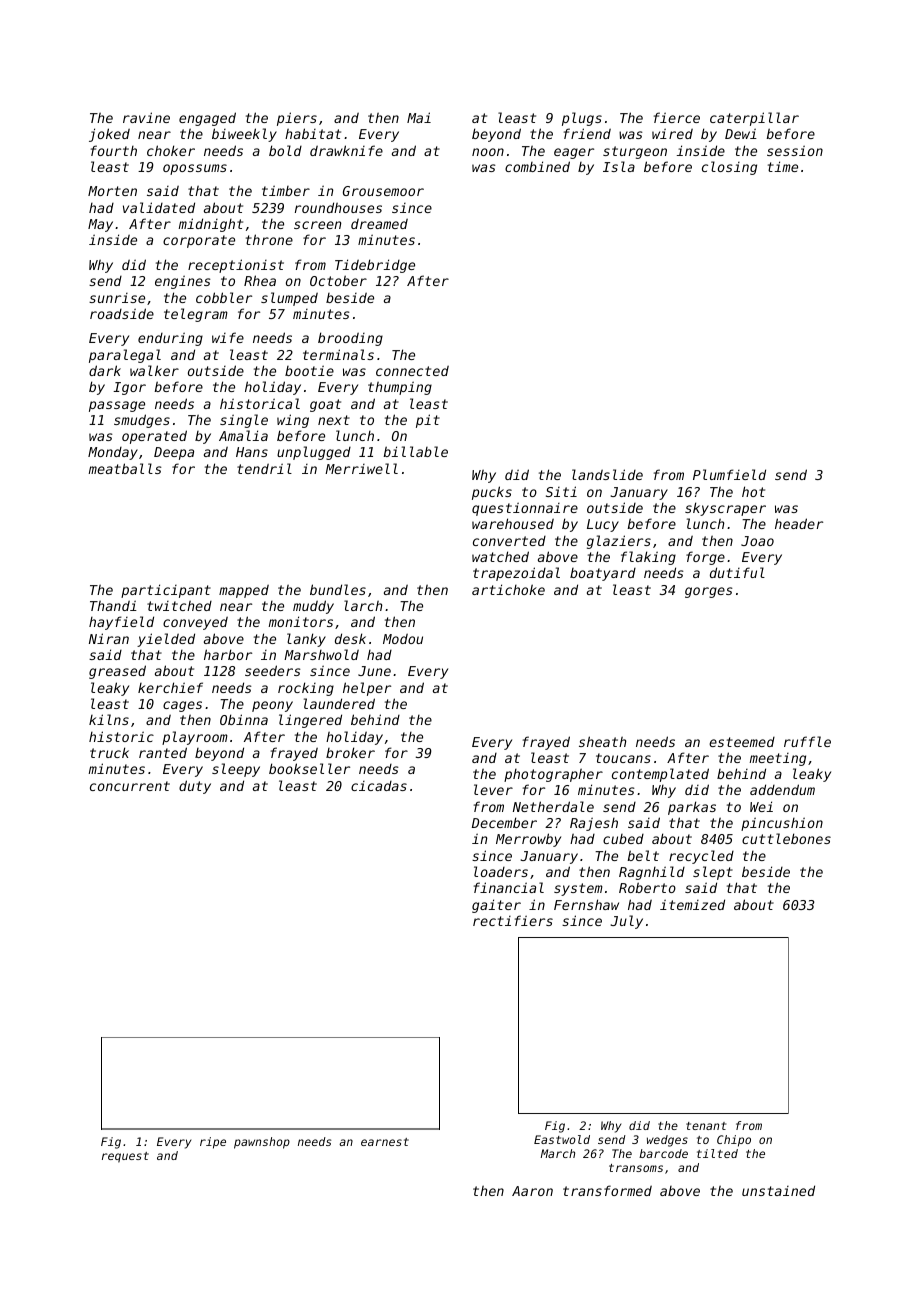 This screenshot has width=924, height=1308. I want to click on ruffle, so click(807, 741).
